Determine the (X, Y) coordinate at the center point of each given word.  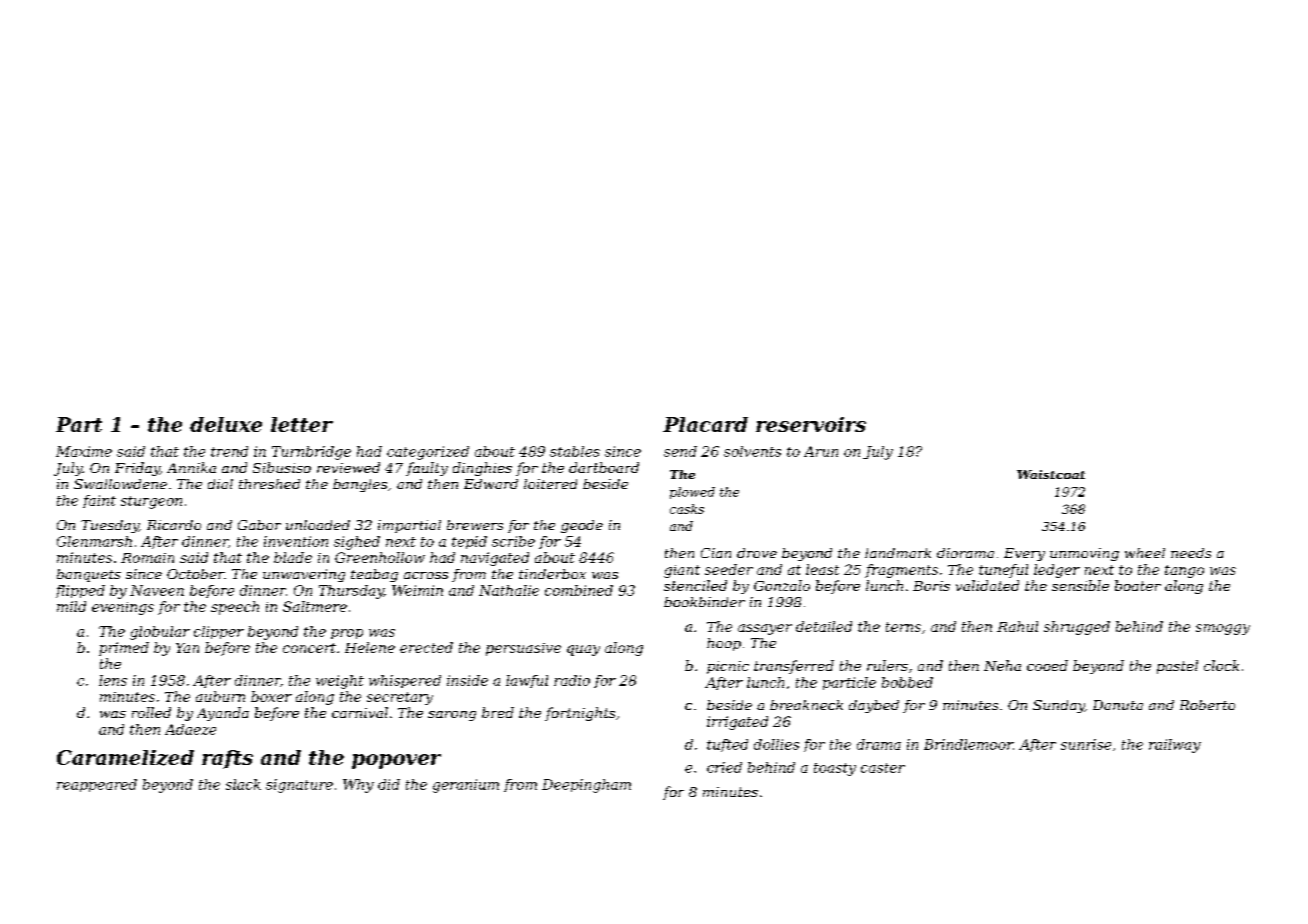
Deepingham (586, 786)
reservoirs (811, 424)
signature (299, 786)
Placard (705, 424)
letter (302, 424)
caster (883, 768)
